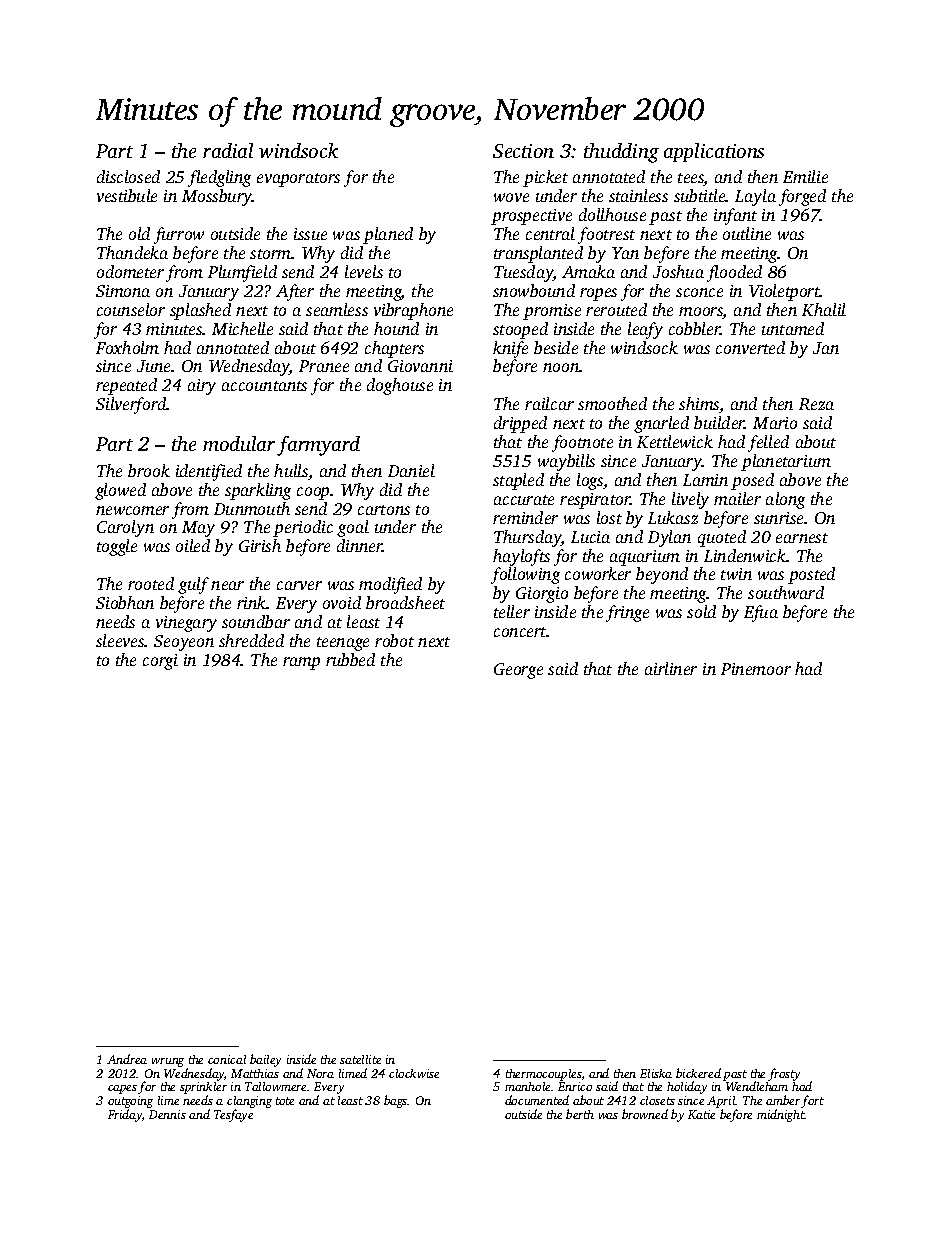  What do you see at coordinates (816, 404) in the document?
I see `Reza` at bounding box center [816, 404].
